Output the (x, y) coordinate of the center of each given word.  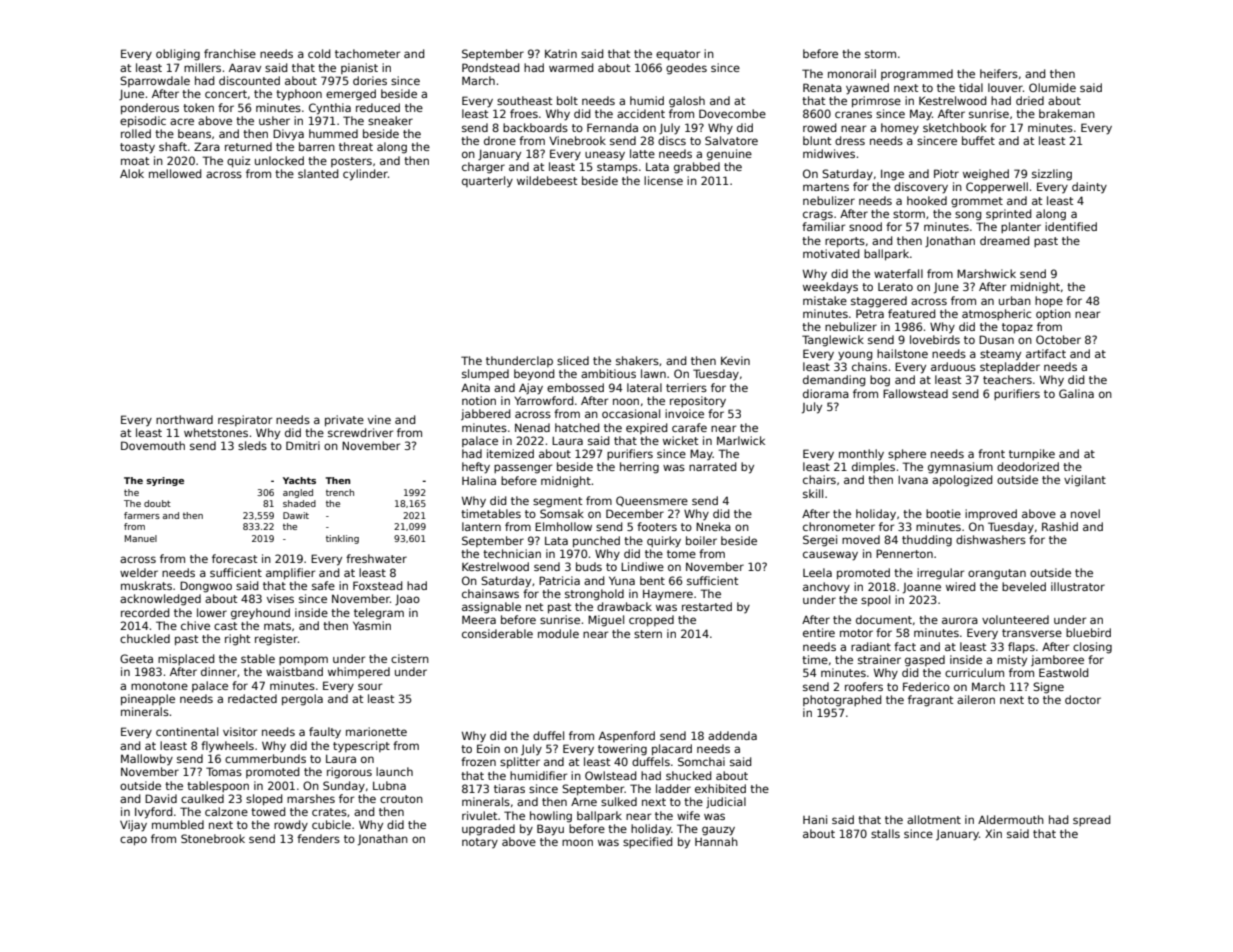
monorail (852, 73)
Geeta (136, 658)
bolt (567, 100)
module (558, 633)
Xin (993, 833)
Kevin (735, 360)
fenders (318, 838)
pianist (359, 68)
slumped (485, 374)
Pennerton (904, 553)
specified (647, 842)
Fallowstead (915, 393)
